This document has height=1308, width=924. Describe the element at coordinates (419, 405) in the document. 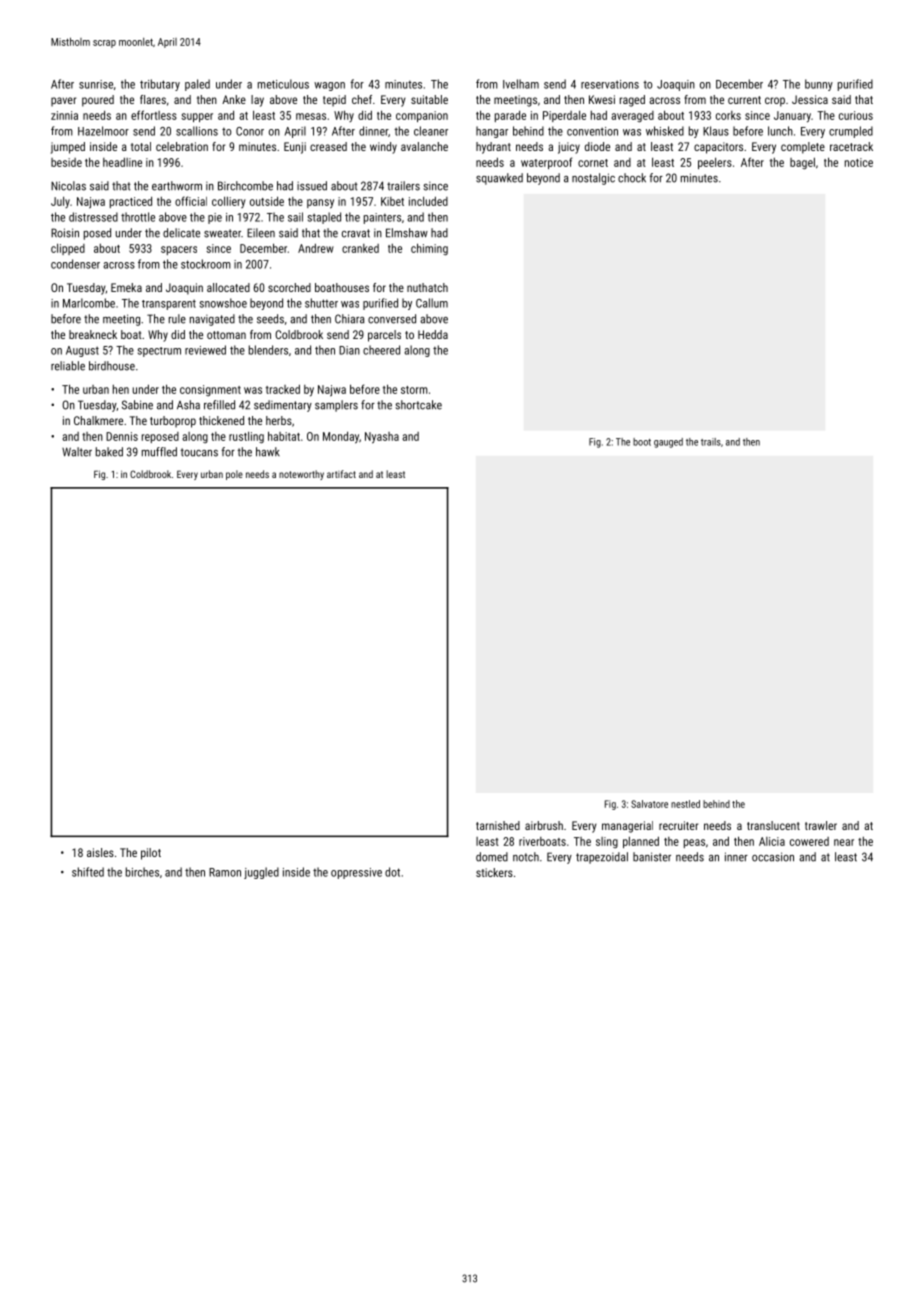

I see `shortcake` at that location.
